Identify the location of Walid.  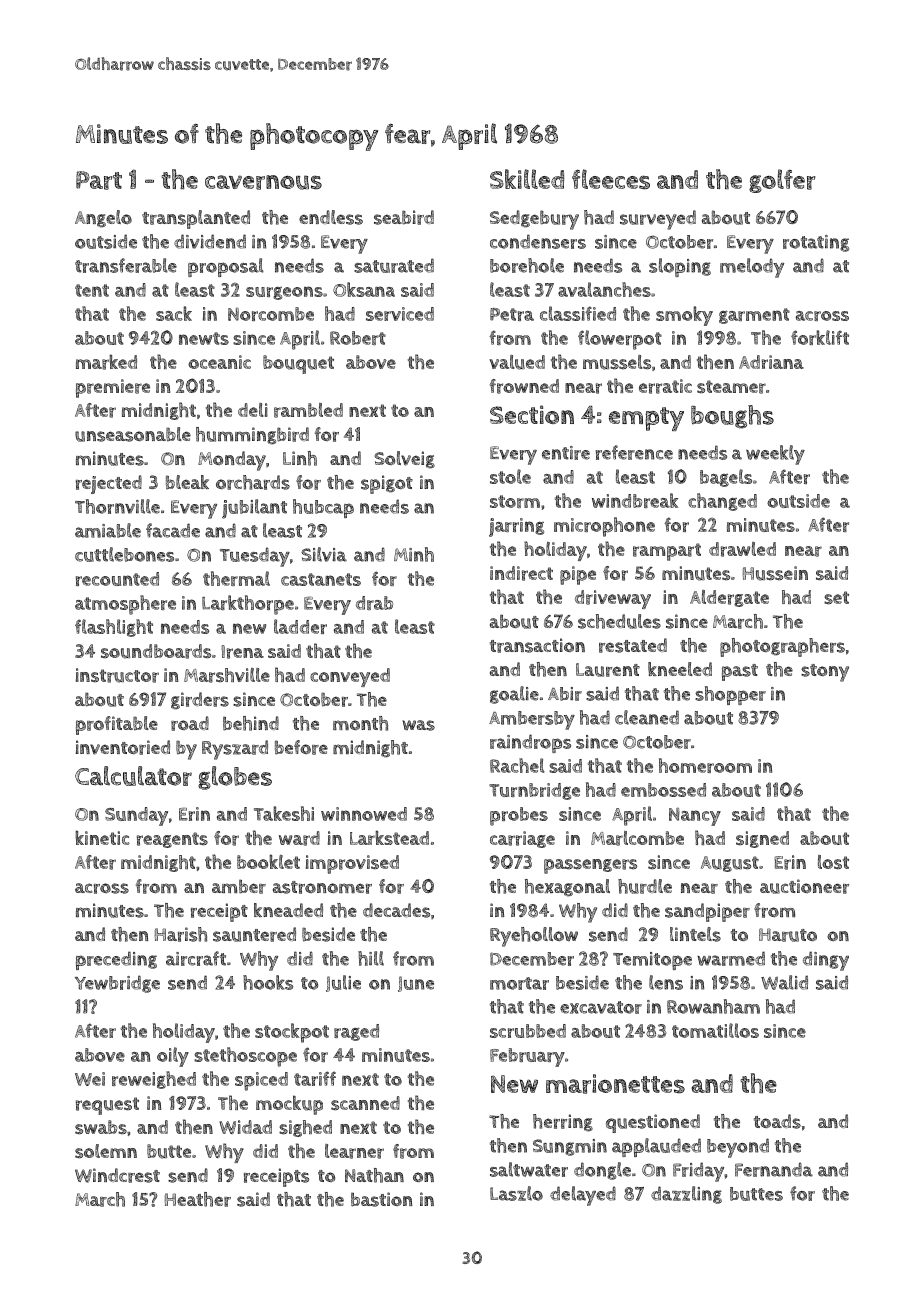
(784, 982).
